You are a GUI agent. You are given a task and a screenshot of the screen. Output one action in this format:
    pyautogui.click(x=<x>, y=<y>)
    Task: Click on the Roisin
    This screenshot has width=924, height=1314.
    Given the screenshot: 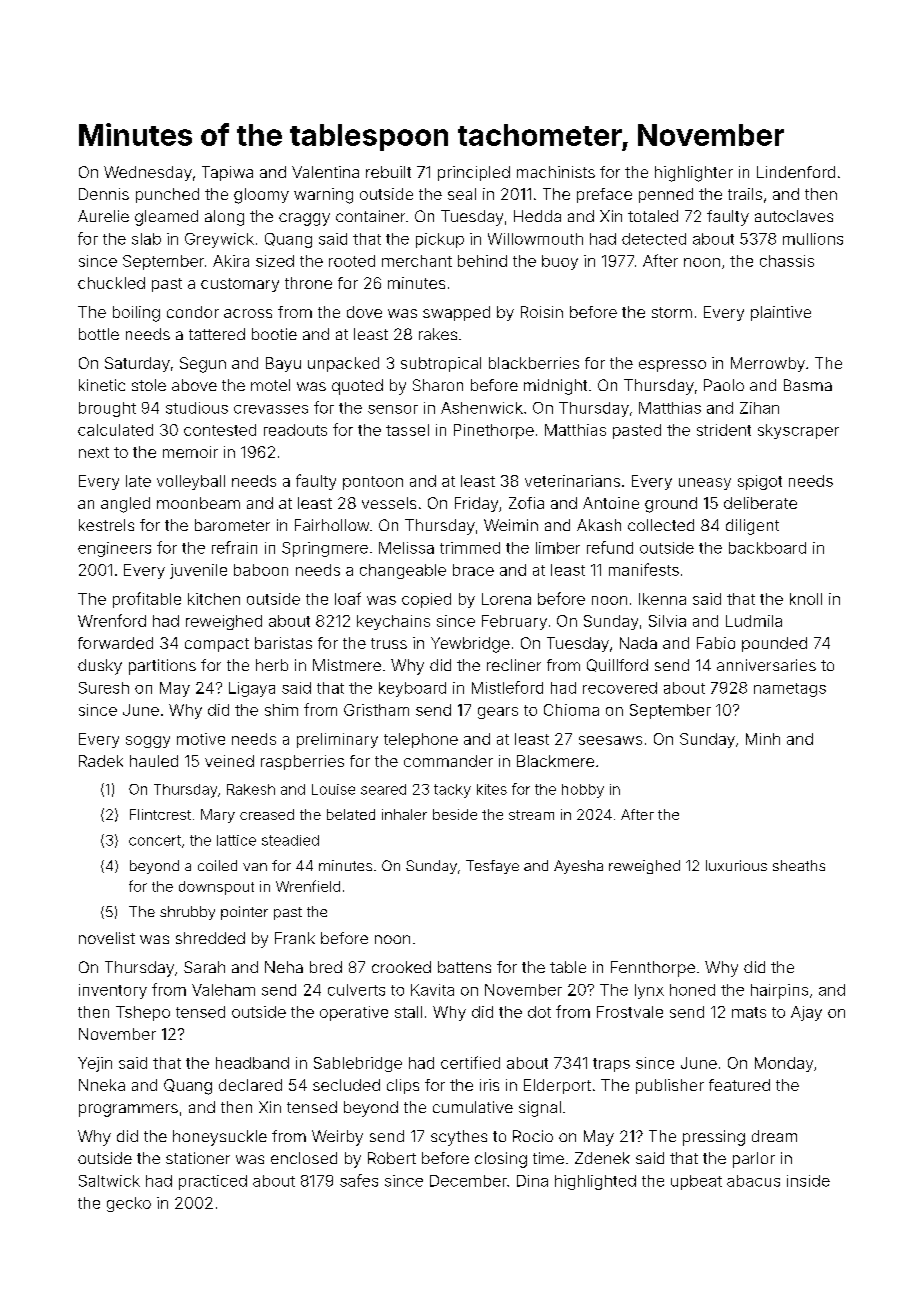 What is the action you would take?
    pyautogui.click(x=542, y=312)
